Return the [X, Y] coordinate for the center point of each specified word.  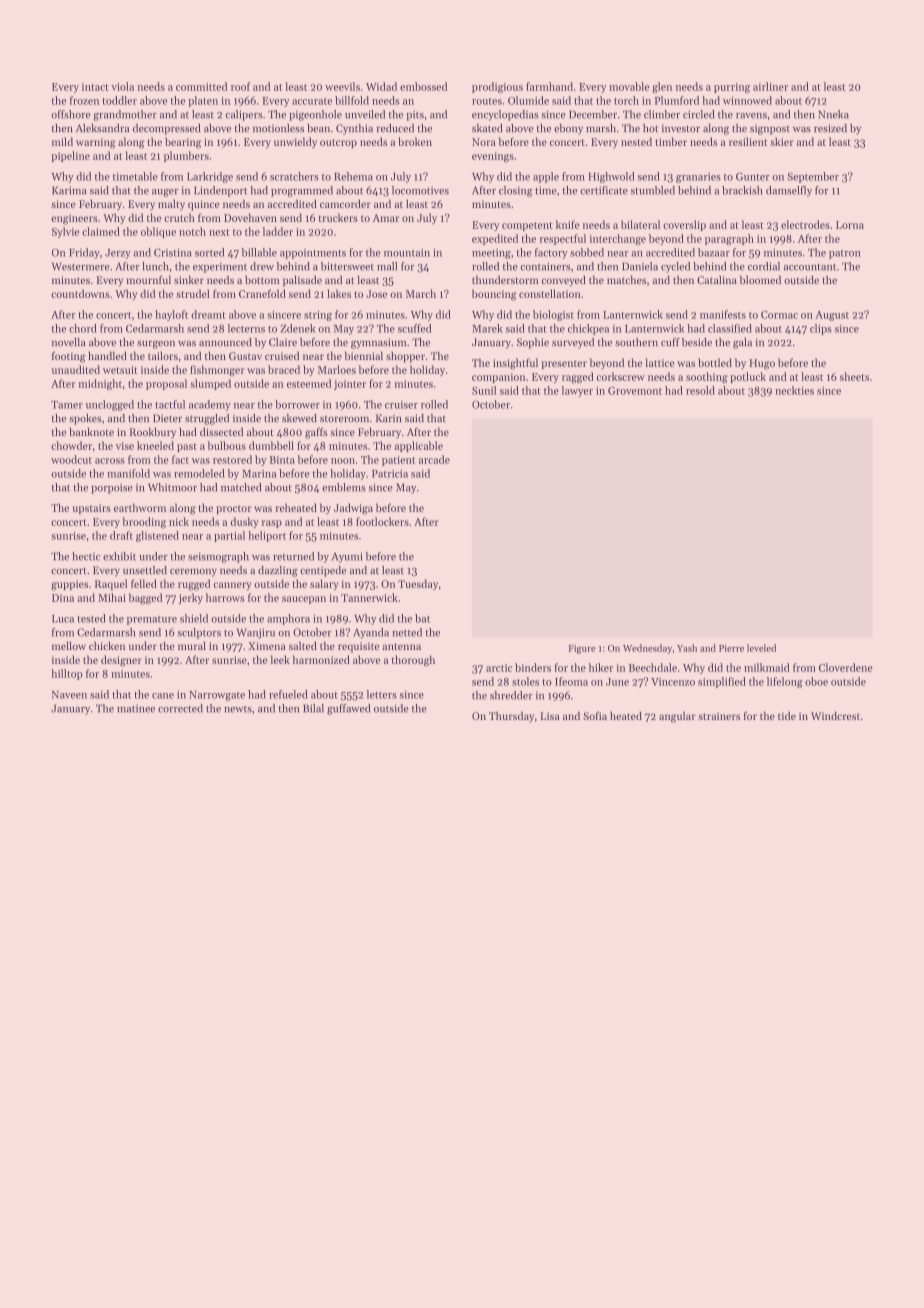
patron [845, 254]
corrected [180, 708]
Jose [376, 294]
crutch [179, 217]
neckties [794, 390]
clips [821, 329]
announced [225, 342]
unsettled [145, 570]
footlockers [382, 521]
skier [782, 141]
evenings [493, 157]
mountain [407, 253]
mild [62, 141]
